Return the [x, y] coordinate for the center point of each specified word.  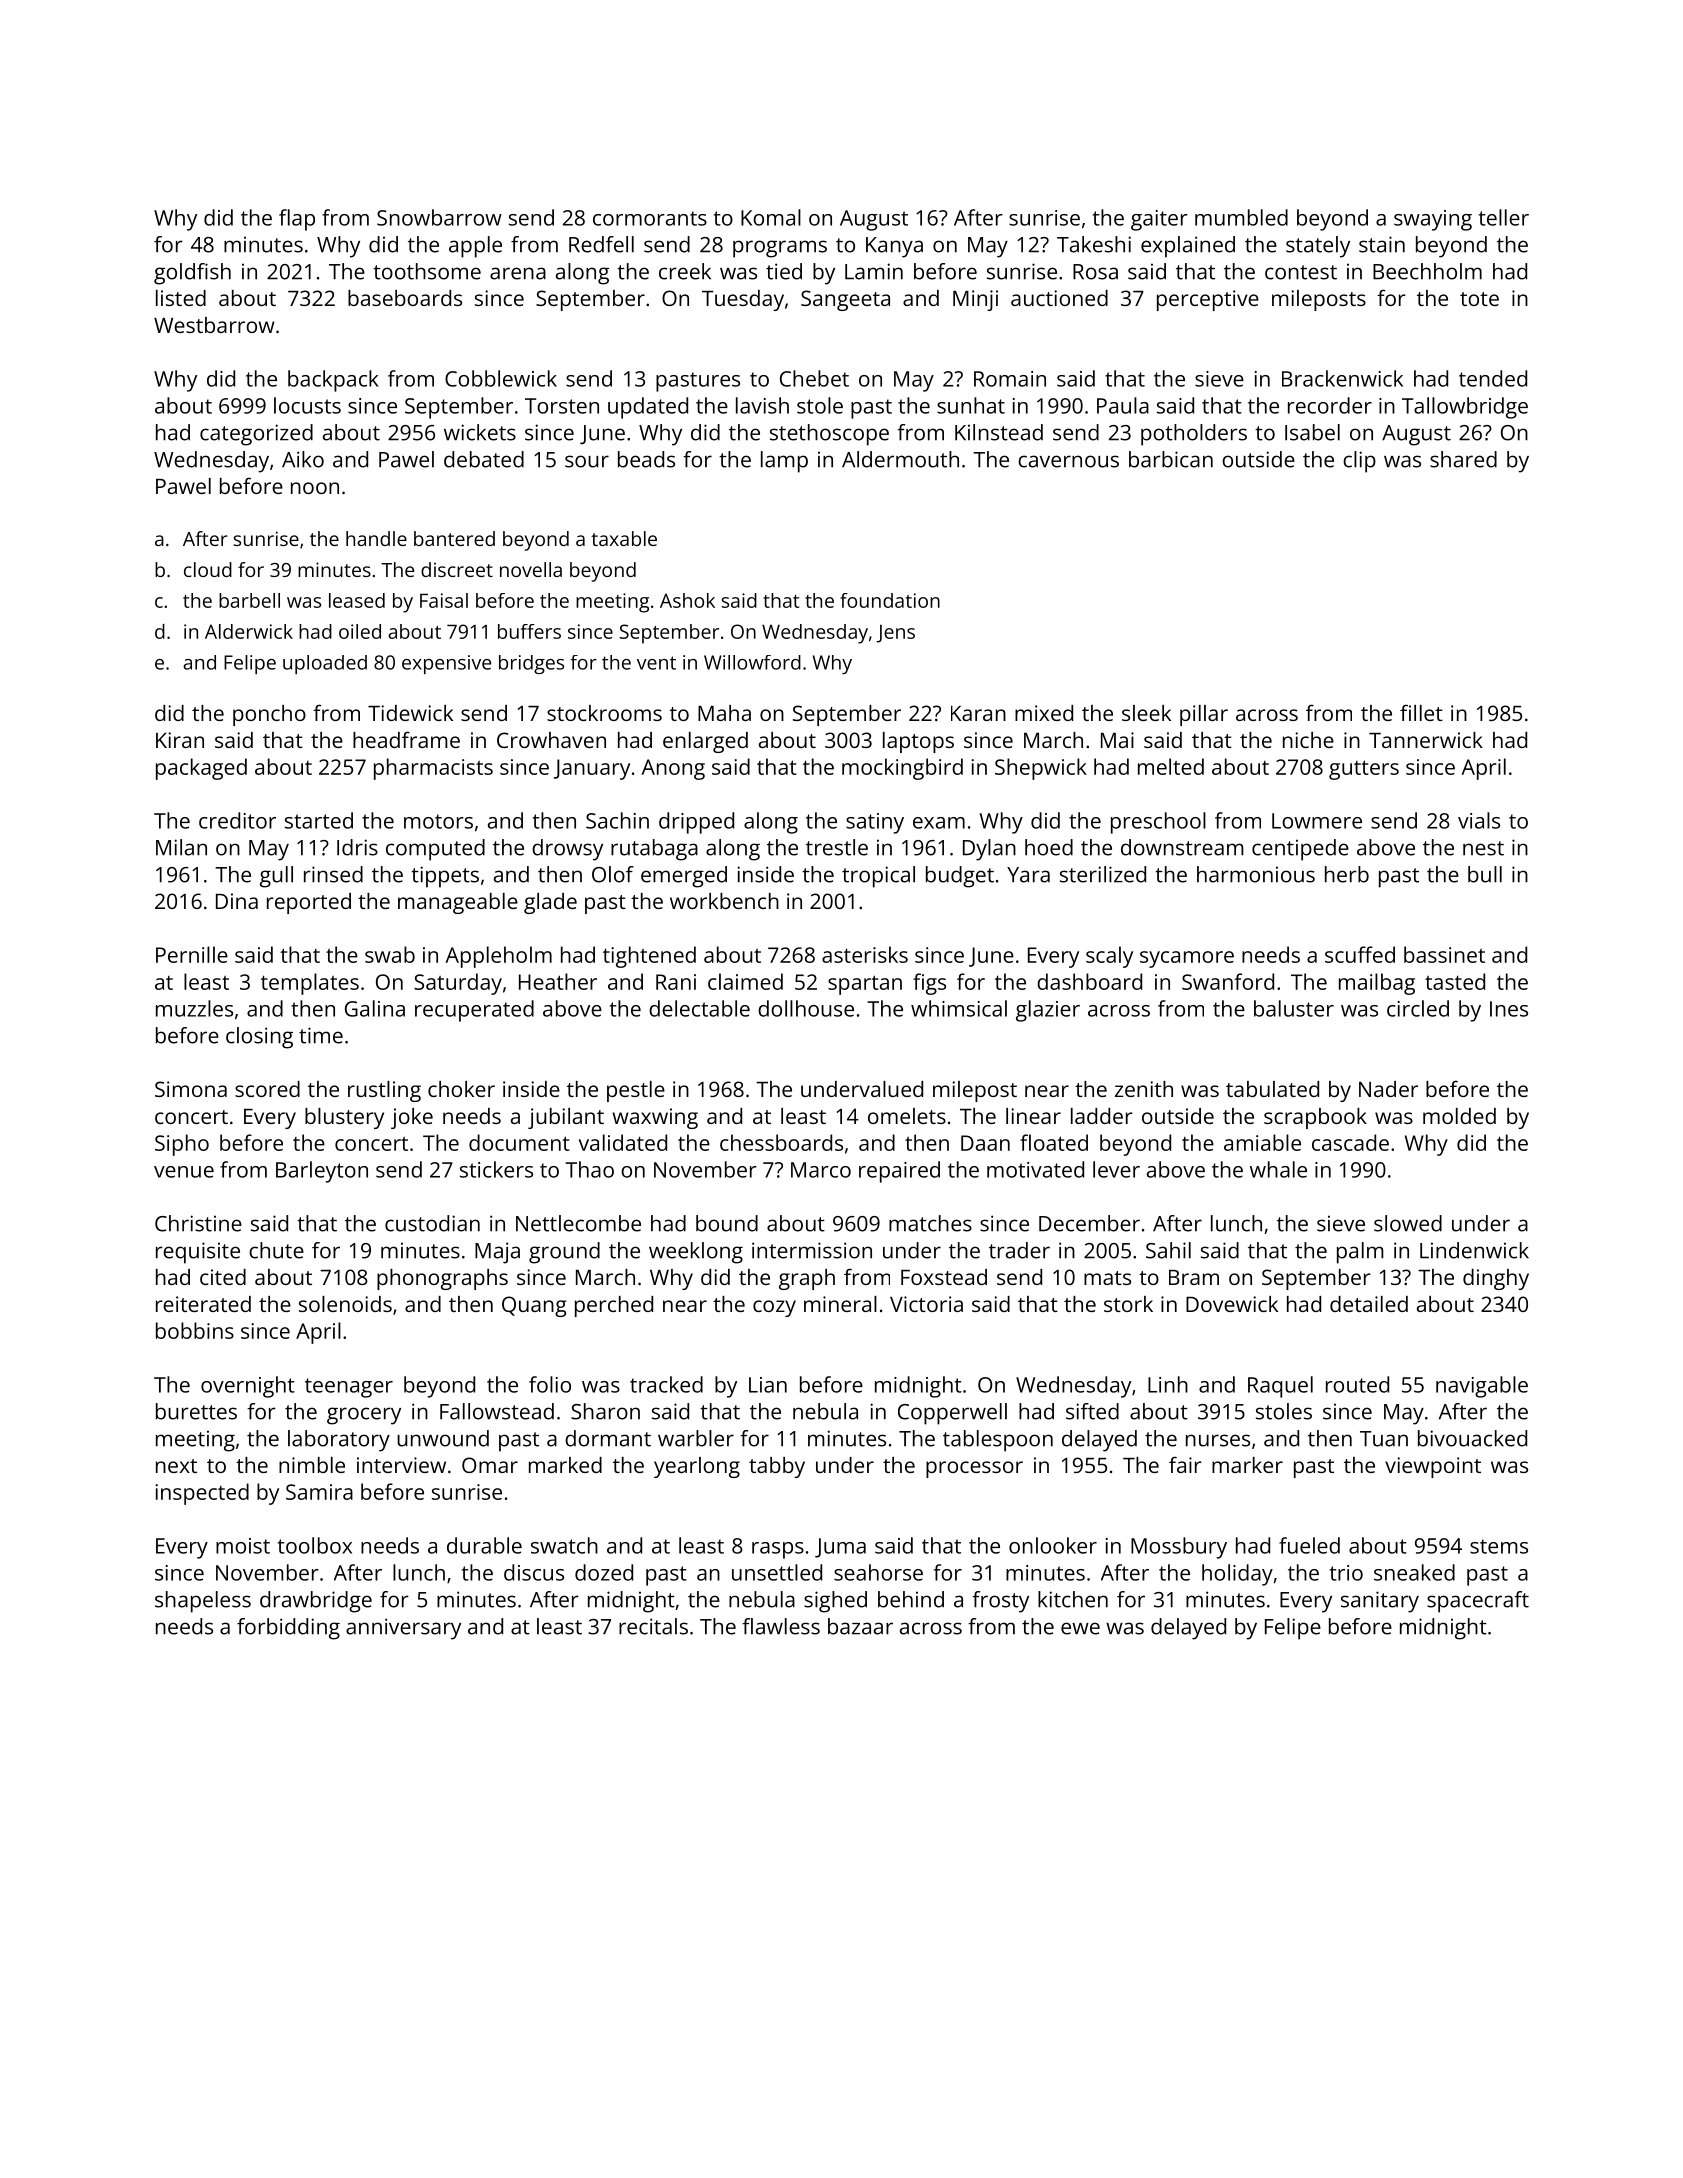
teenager [349, 1388]
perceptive [1208, 300]
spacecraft [1478, 1602]
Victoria [926, 1304]
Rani [676, 982]
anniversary [403, 1629]
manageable [458, 903]
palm [1360, 1253]
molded [1459, 1116]
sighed [835, 1602]
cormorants [650, 218]
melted [1171, 766]
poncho [269, 715]
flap [297, 220]
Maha [724, 713]
